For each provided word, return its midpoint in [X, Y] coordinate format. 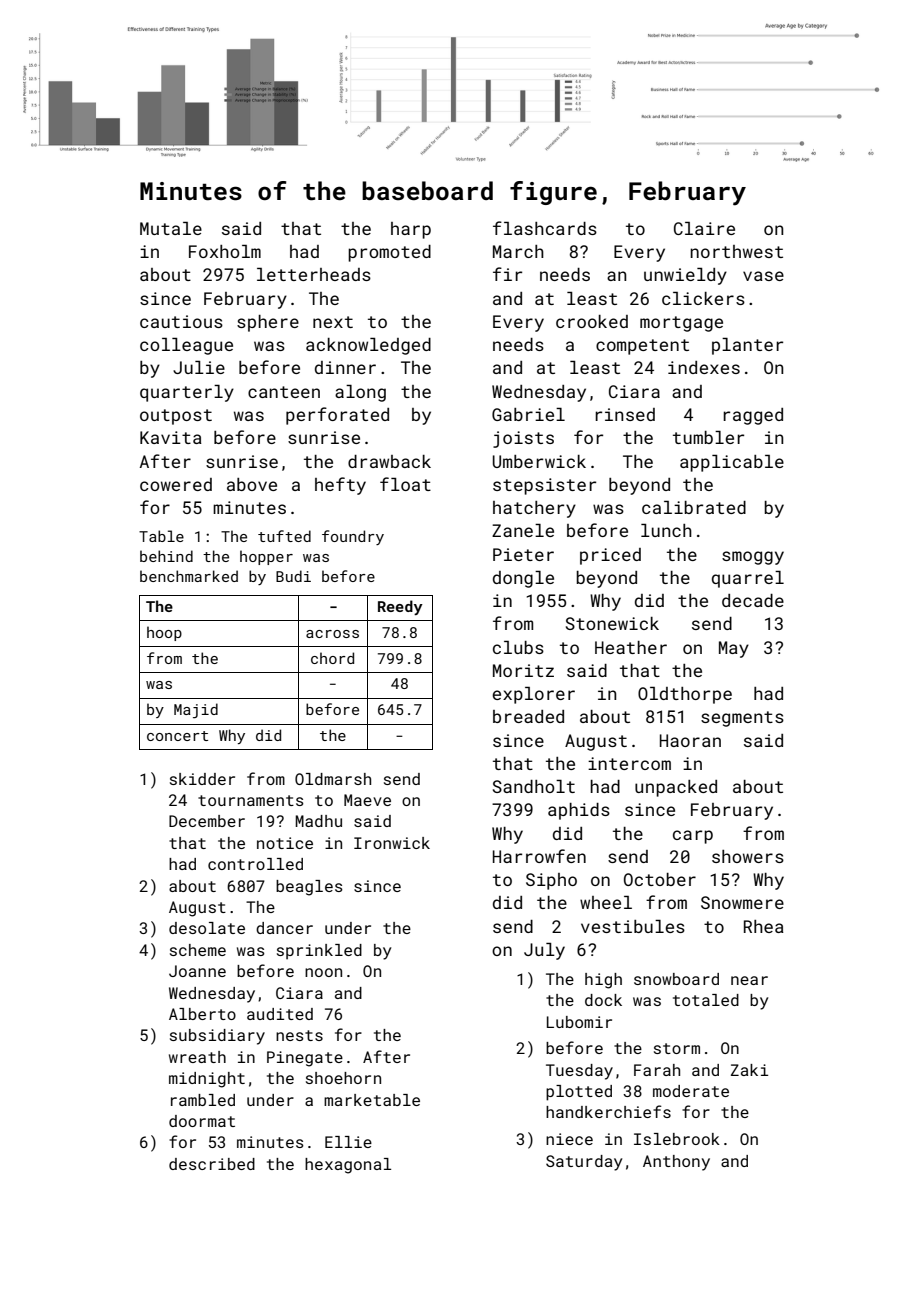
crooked [592, 321]
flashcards [545, 228]
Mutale [171, 228]
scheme [198, 950]
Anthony [676, 1163]
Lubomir [579, 1022]
